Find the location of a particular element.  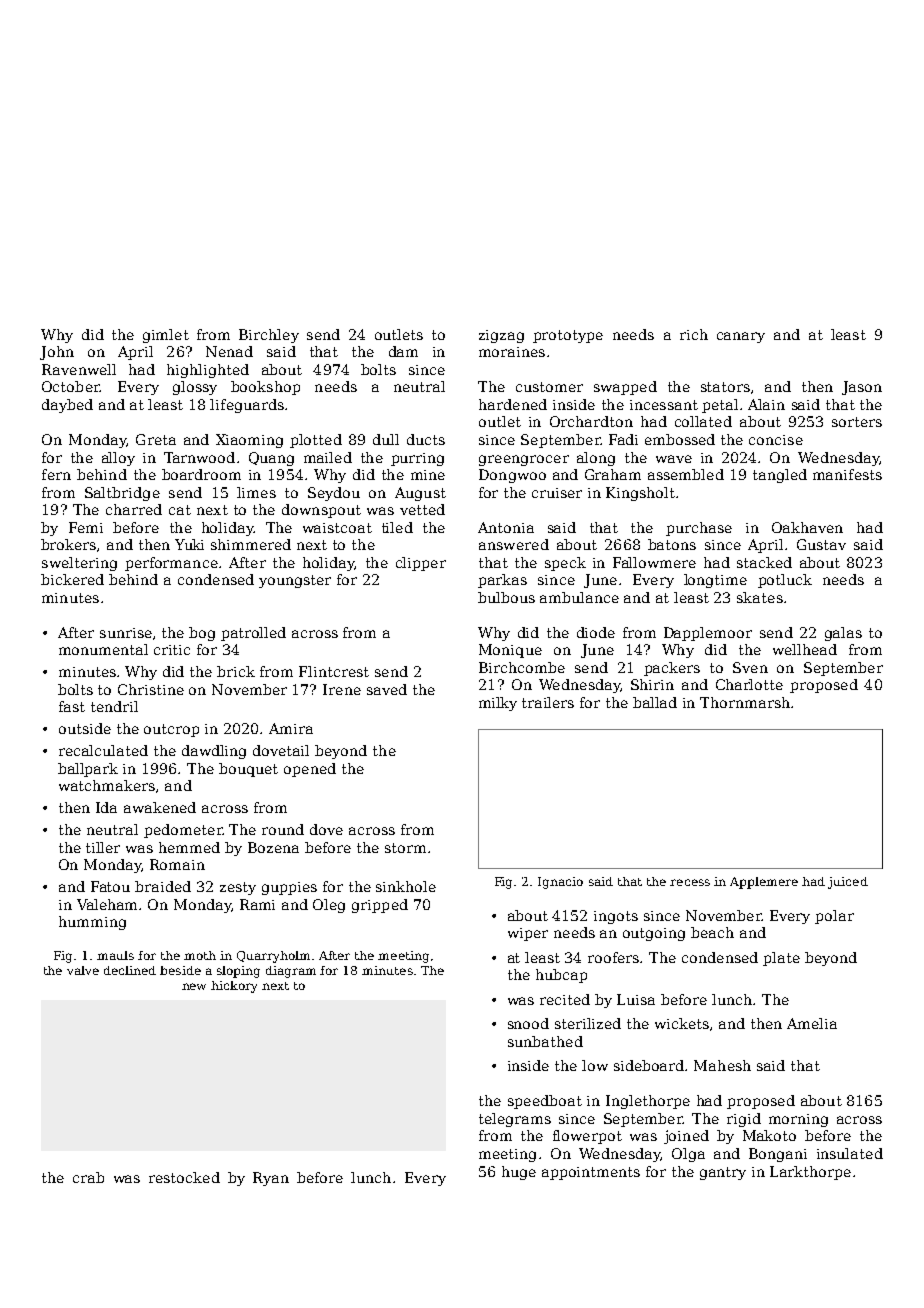

daybed is located at coordinates (67, 406).
